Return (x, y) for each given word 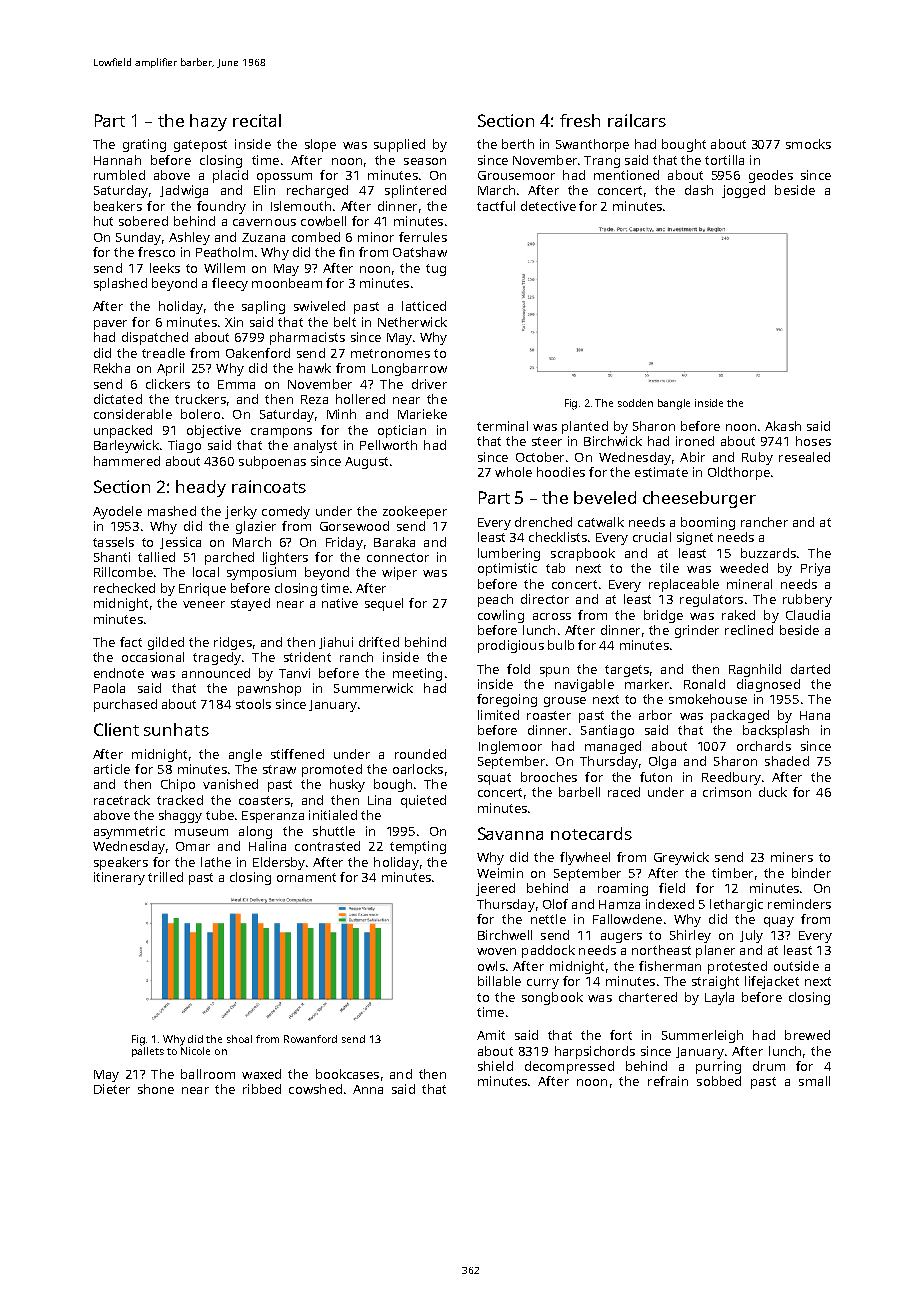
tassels (113, 542)
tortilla (724, 160)
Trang (602, 162)
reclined (749, 630)
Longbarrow (409, 369)
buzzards (768, 553)
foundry (221, 207)
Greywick (681, 858)
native (340, 603)
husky (347, 785)
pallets (148, 1052)
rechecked (124, 588)
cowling (501, 616)
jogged (743, 191)
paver (110, 325)
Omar (193, 846)
